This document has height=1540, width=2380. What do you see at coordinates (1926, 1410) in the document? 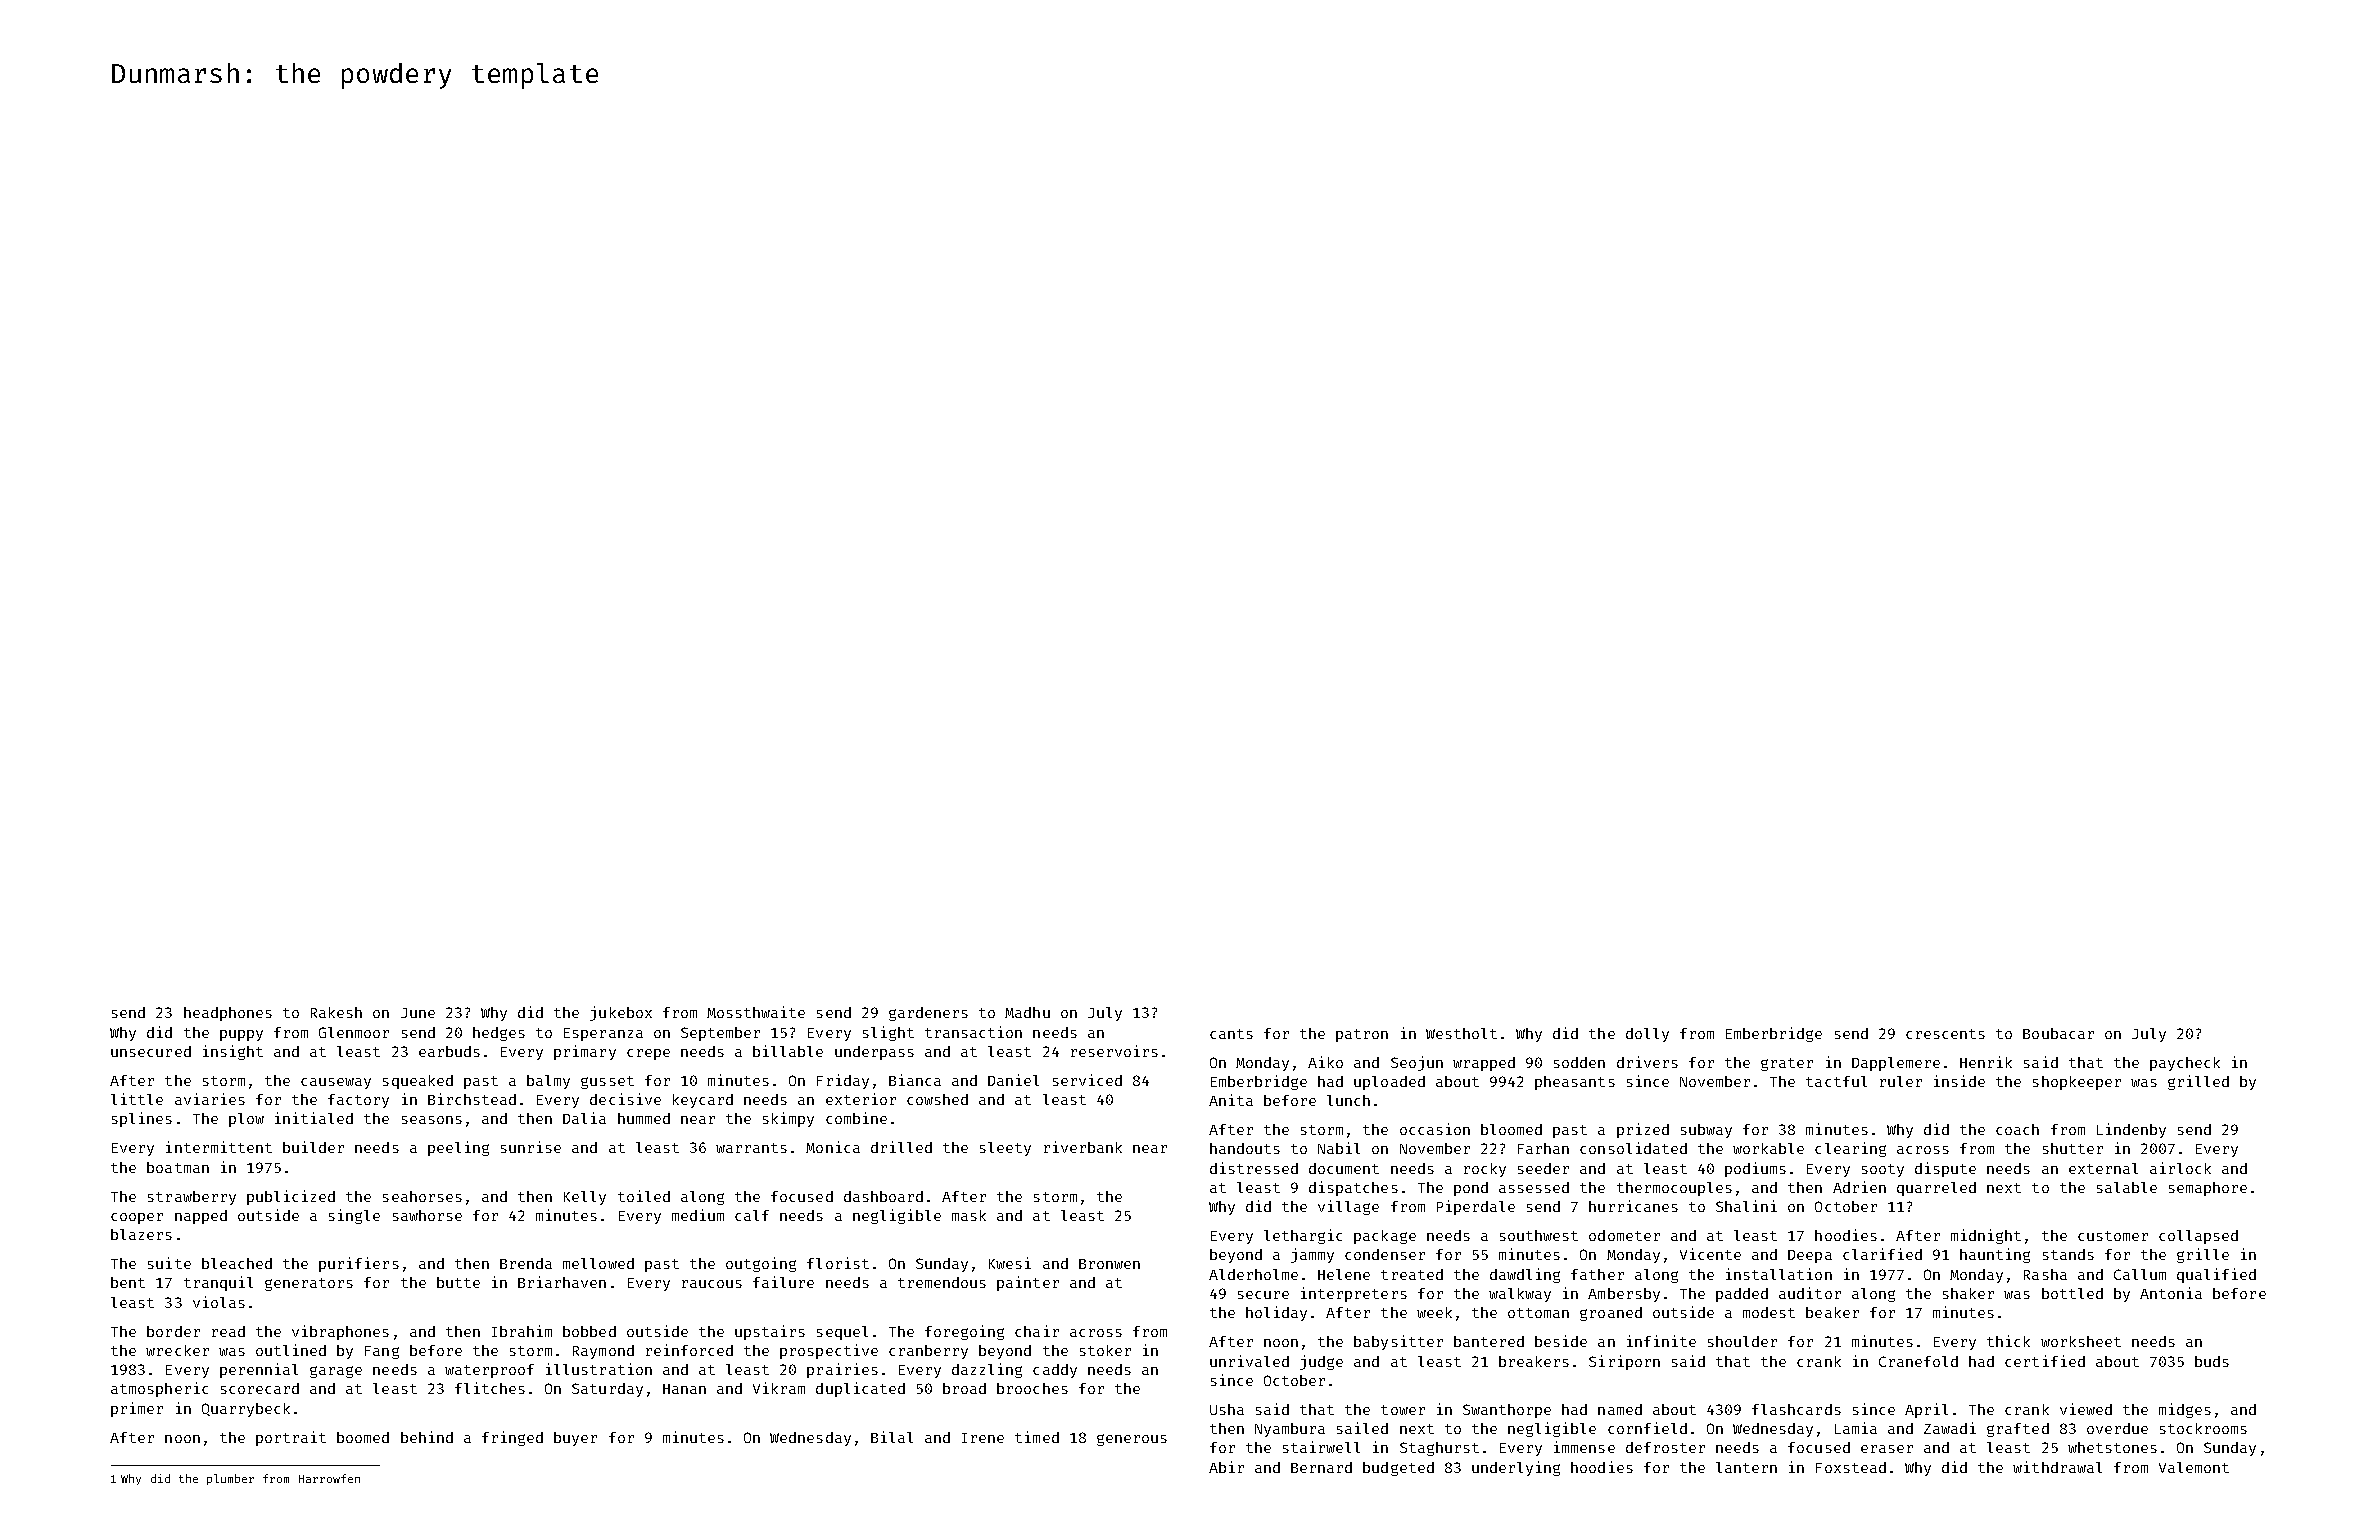
I see `April` at bounding box center [1926, 1410].
